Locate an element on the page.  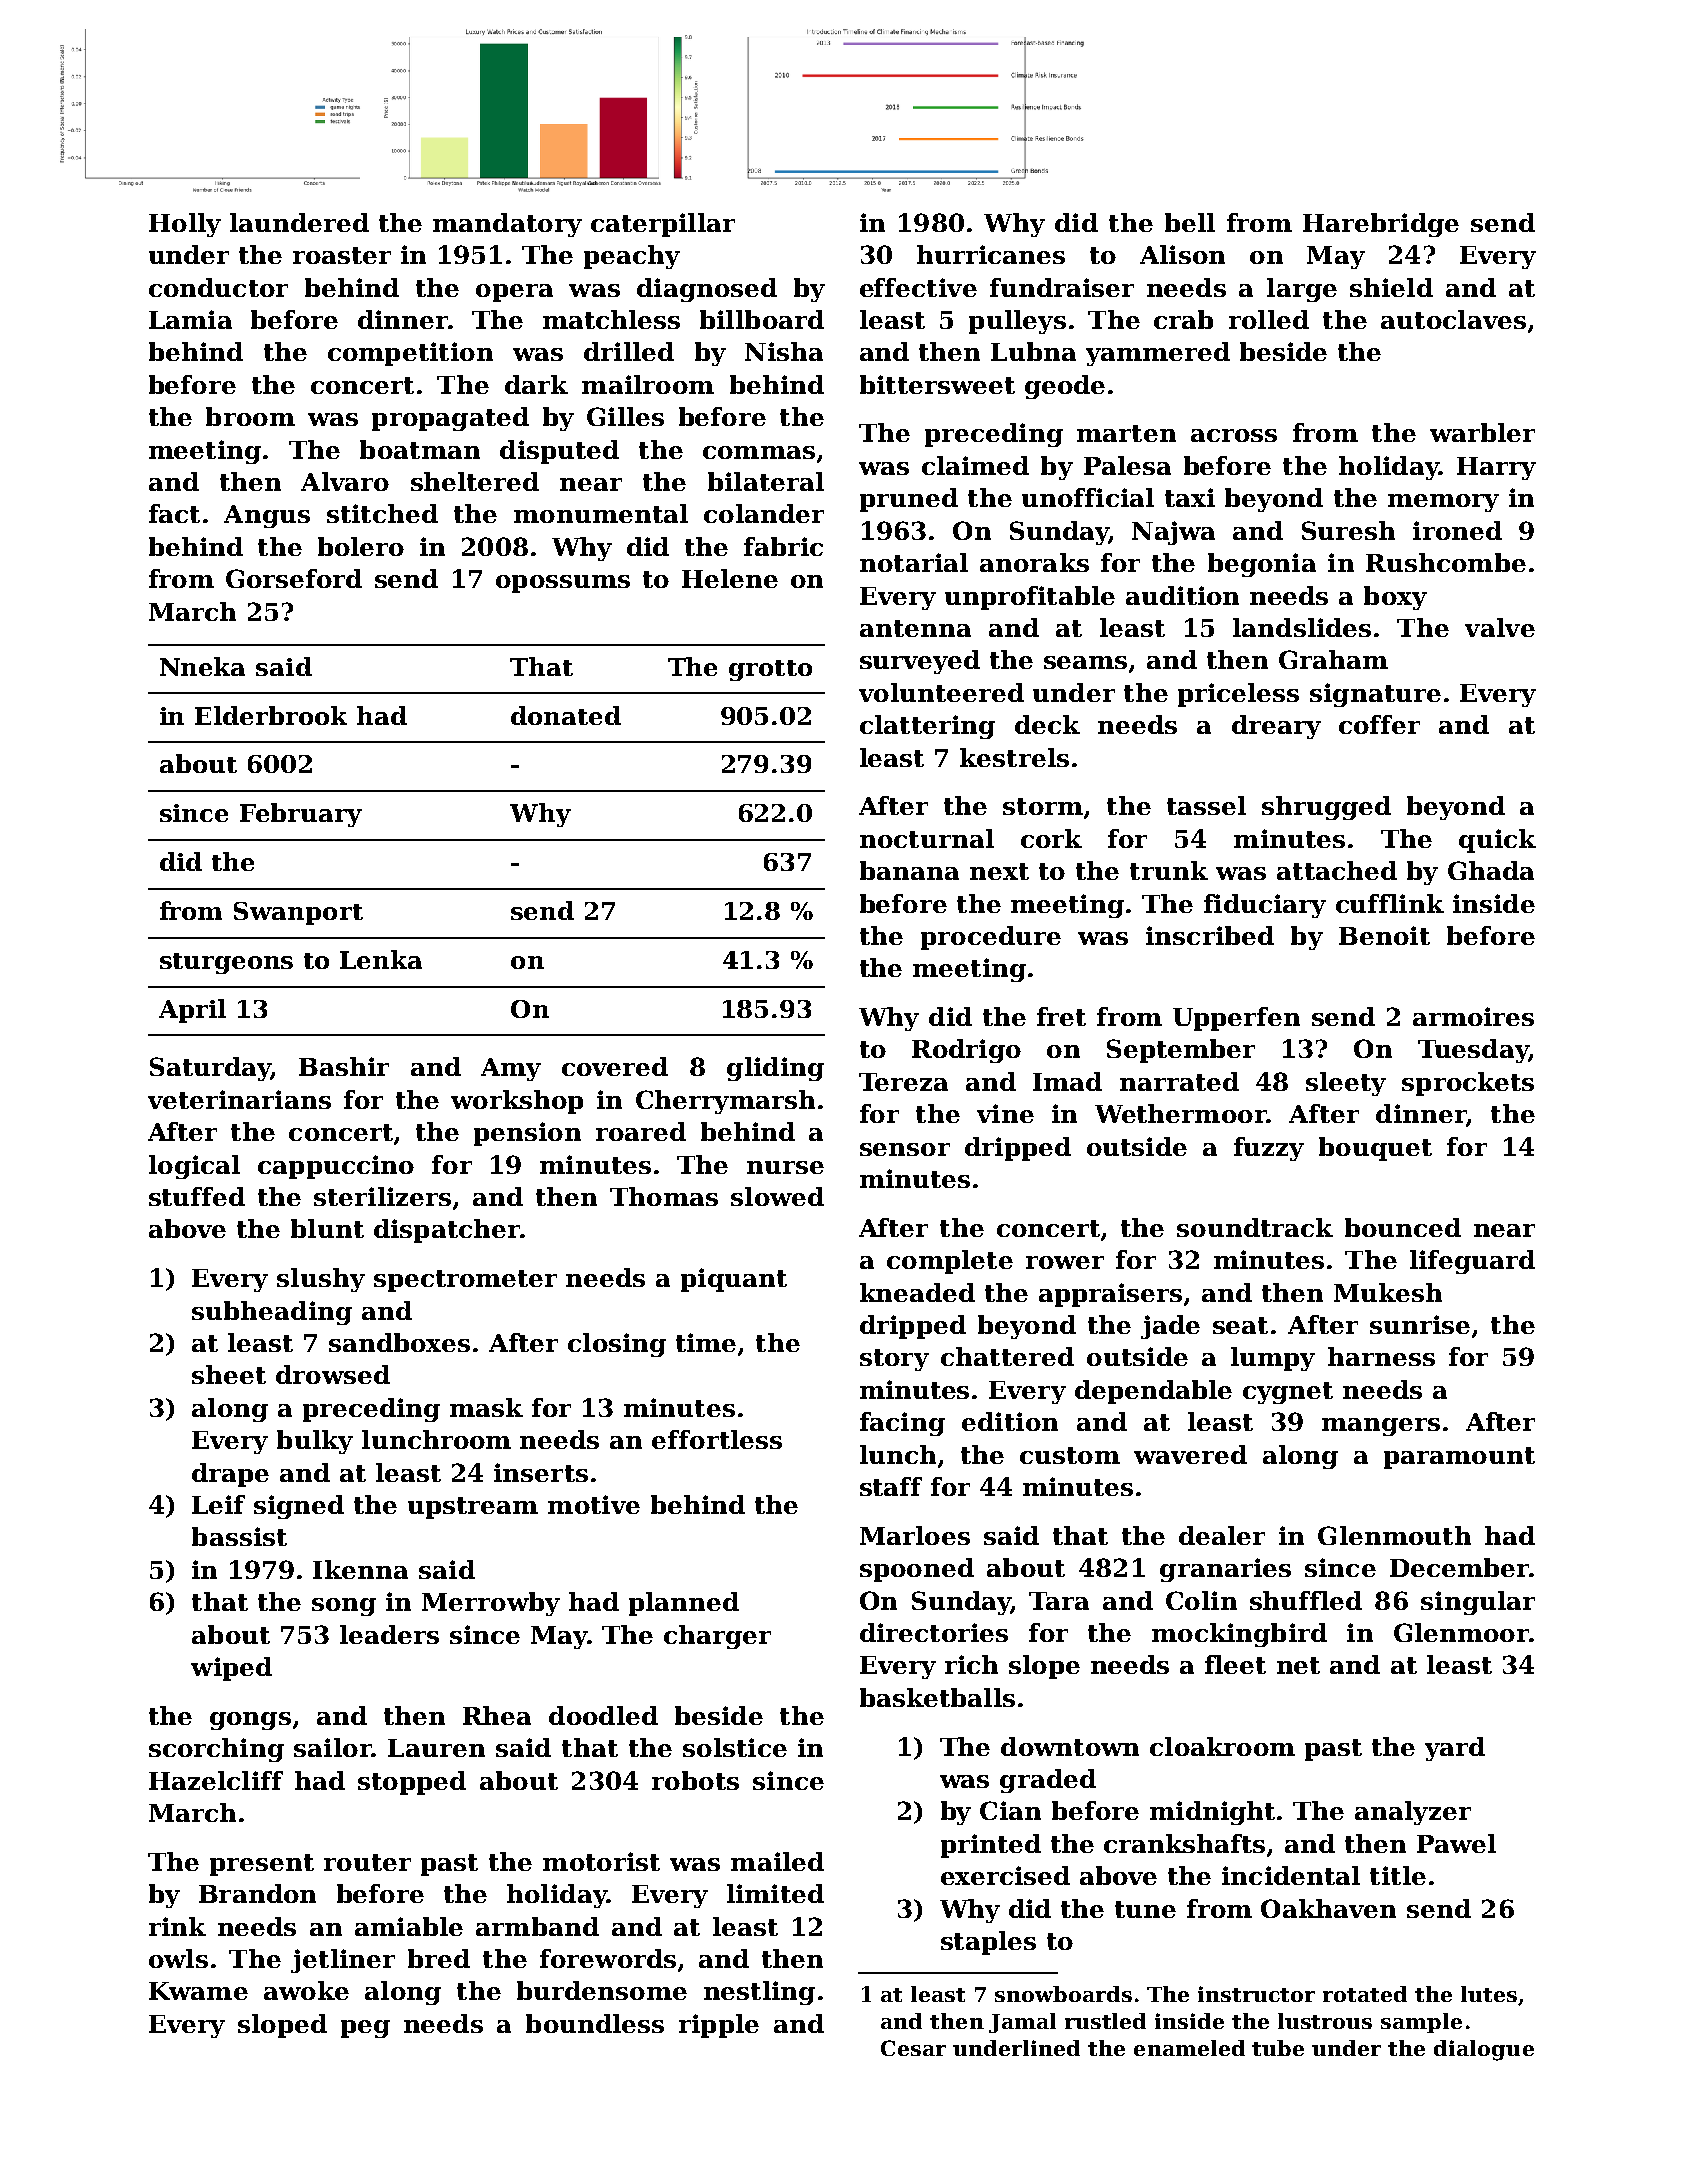
logical is located at coordinates (194, 1167).
